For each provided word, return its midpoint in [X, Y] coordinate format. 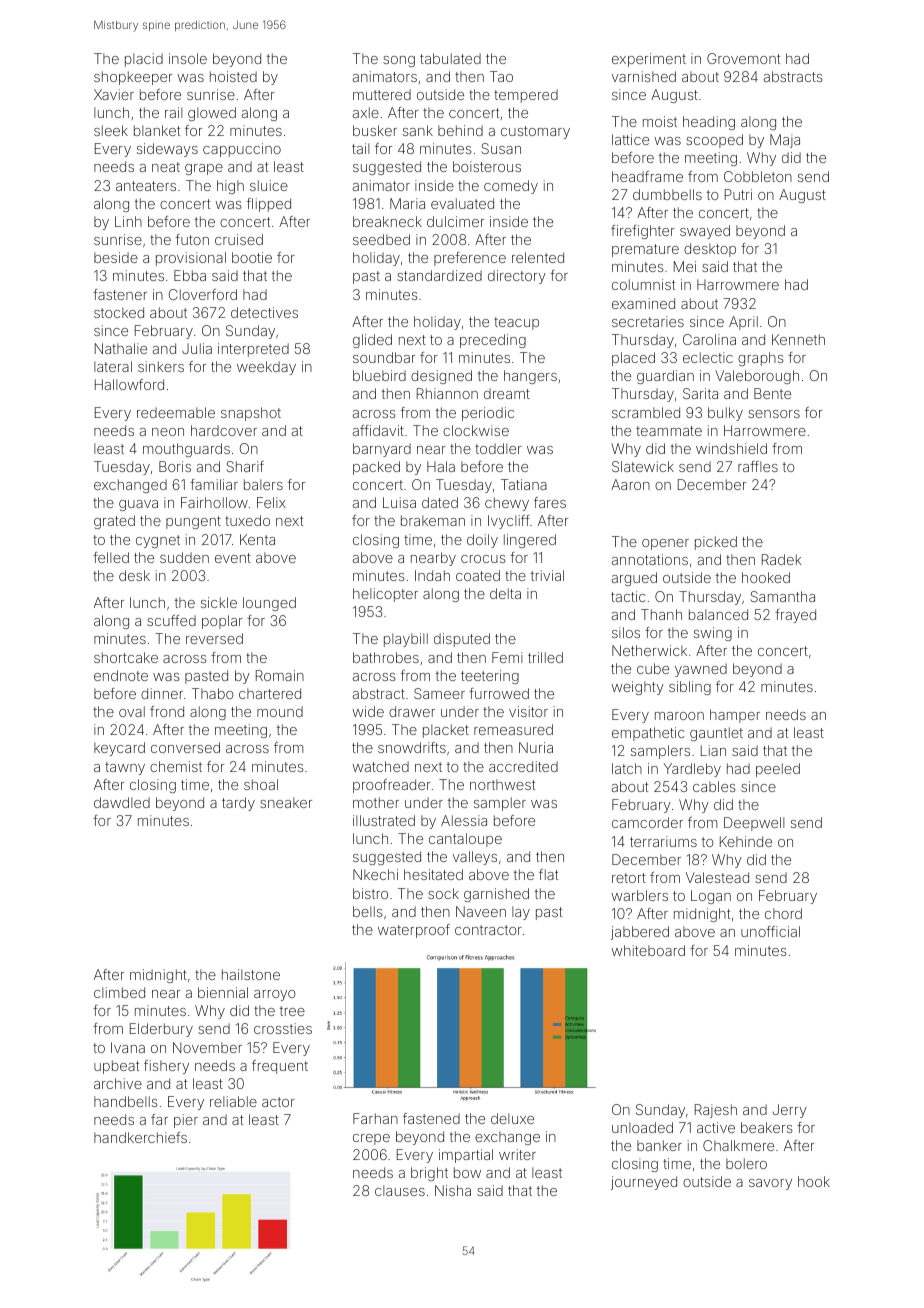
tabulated [450, 58]
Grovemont [743, 58]
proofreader [392, 786]
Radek [781, 559]
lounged [269, 604]
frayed [795, 616]
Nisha [453, 1190]
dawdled [122, 802]
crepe [371, 1139]
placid [144, 60]
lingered [530, 541]
